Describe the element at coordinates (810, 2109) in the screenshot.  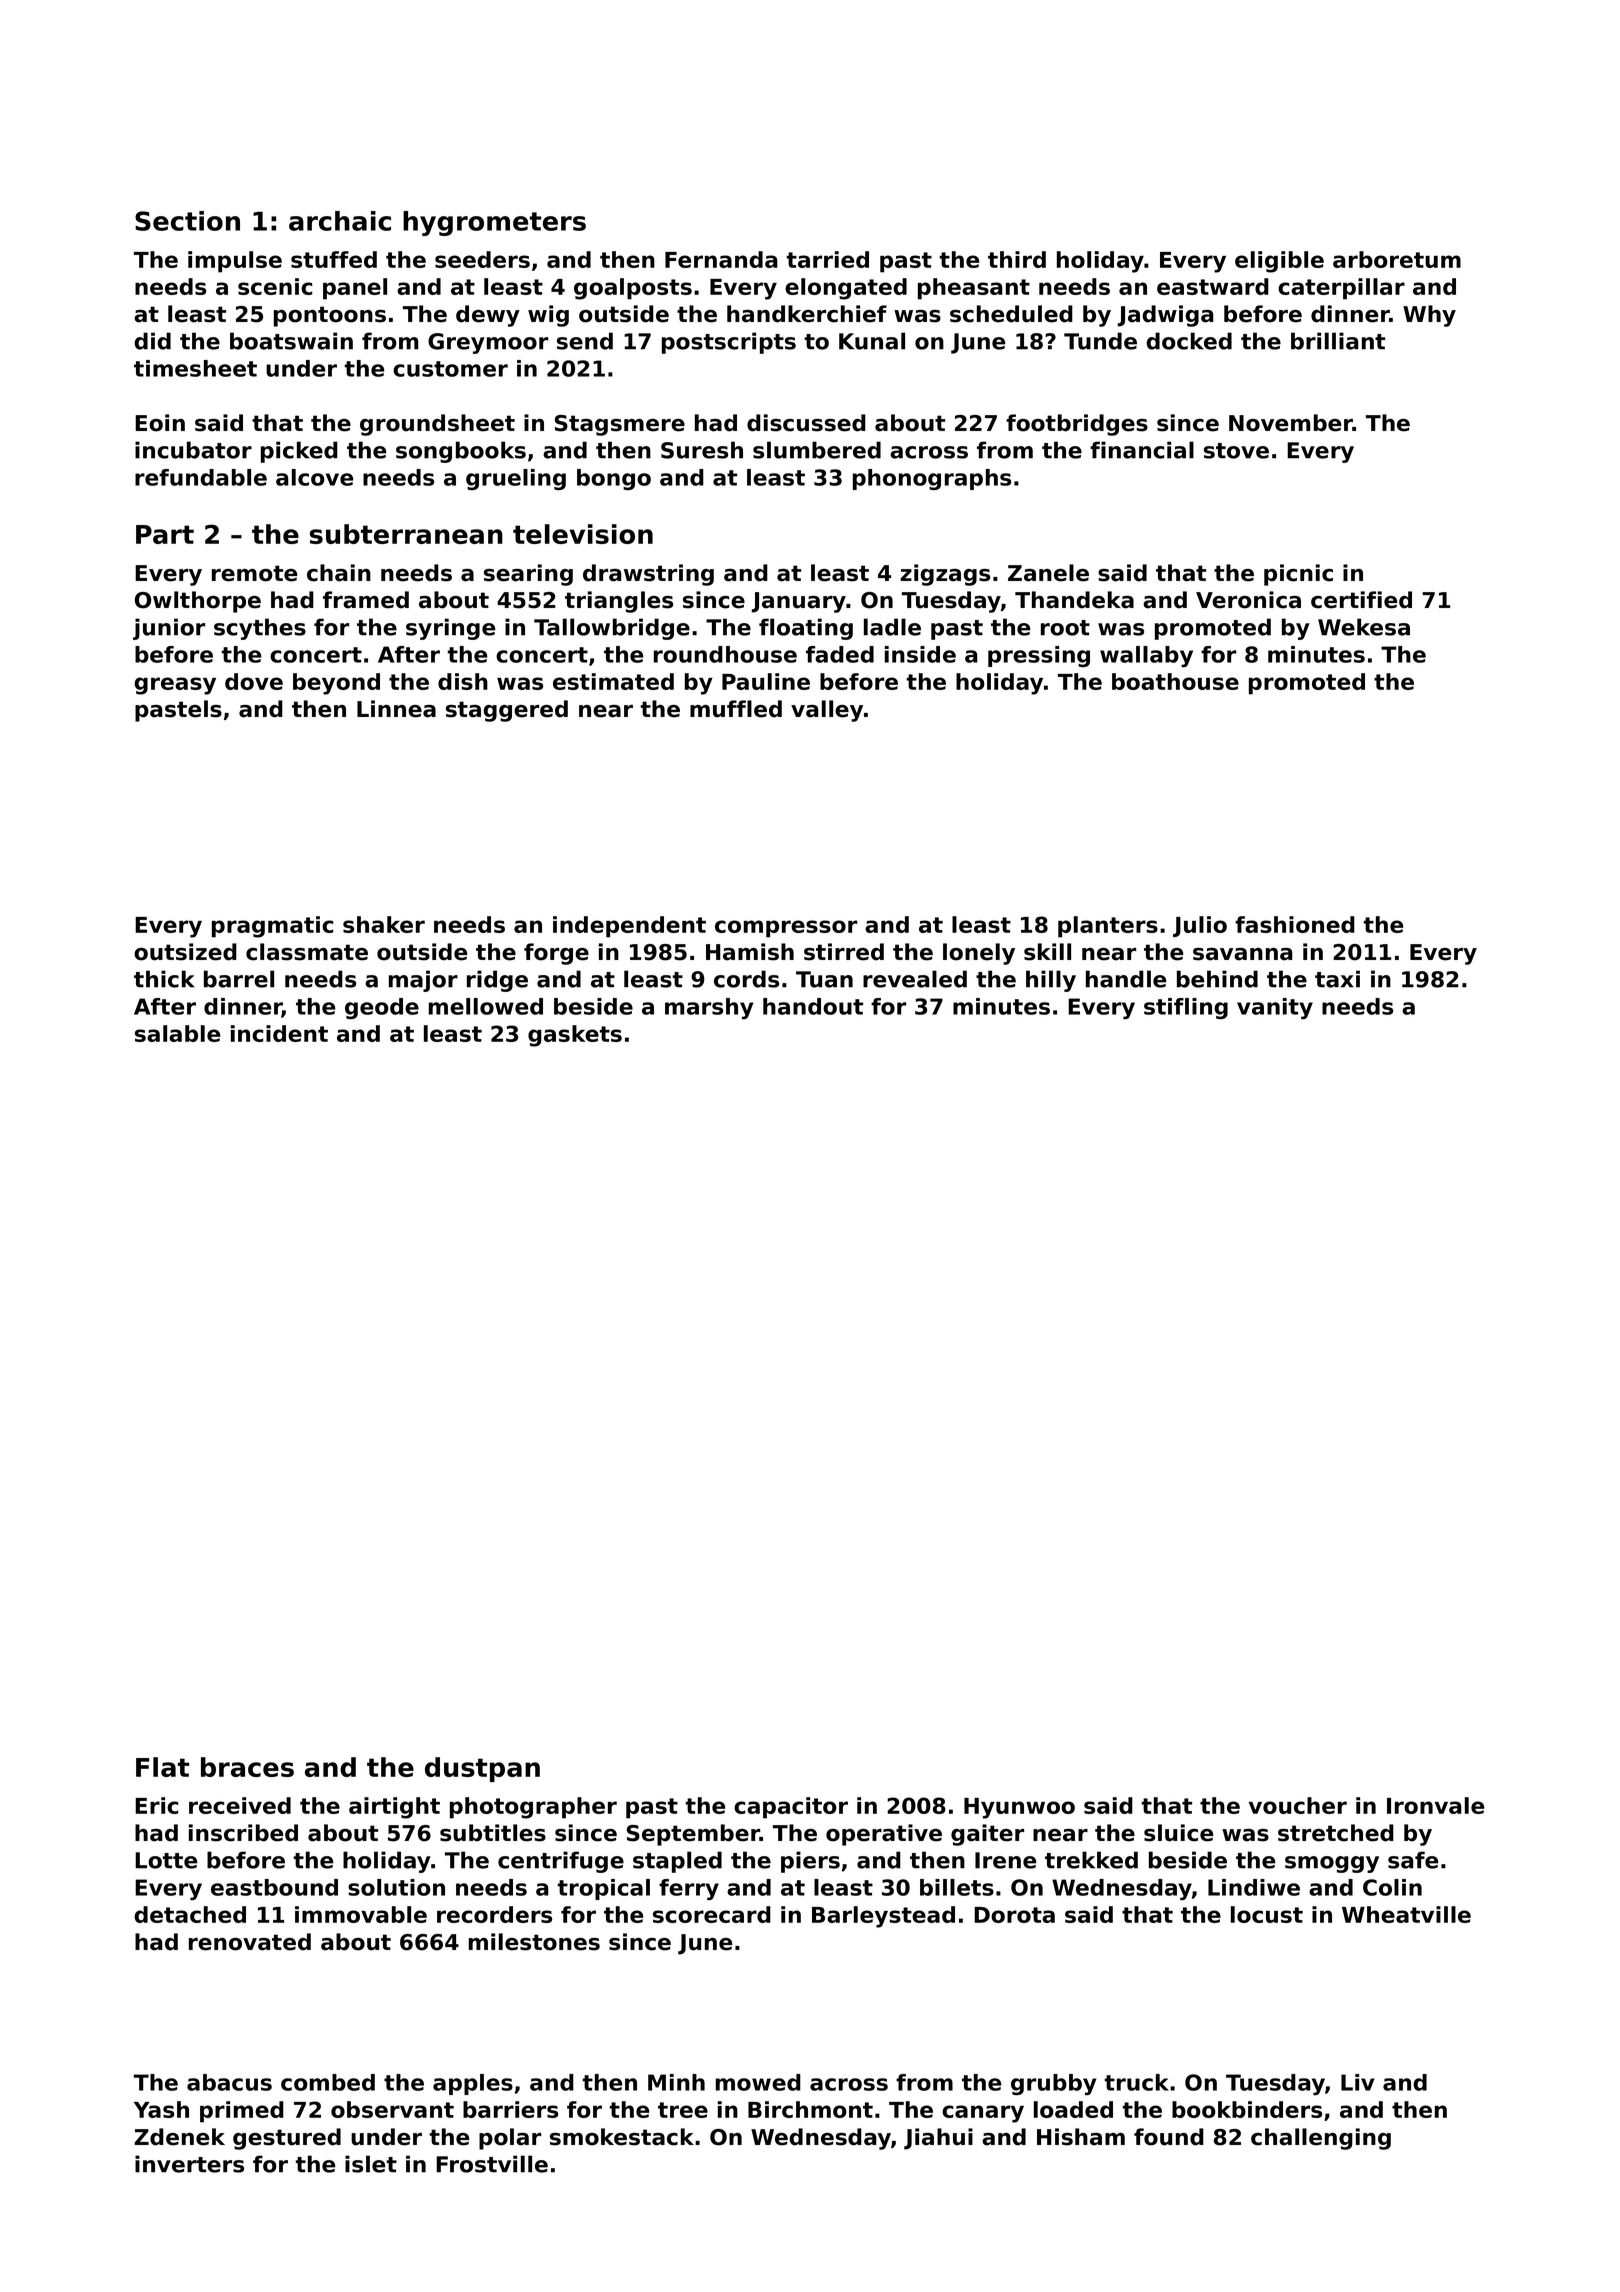
I see `Birchmont` at that location.
